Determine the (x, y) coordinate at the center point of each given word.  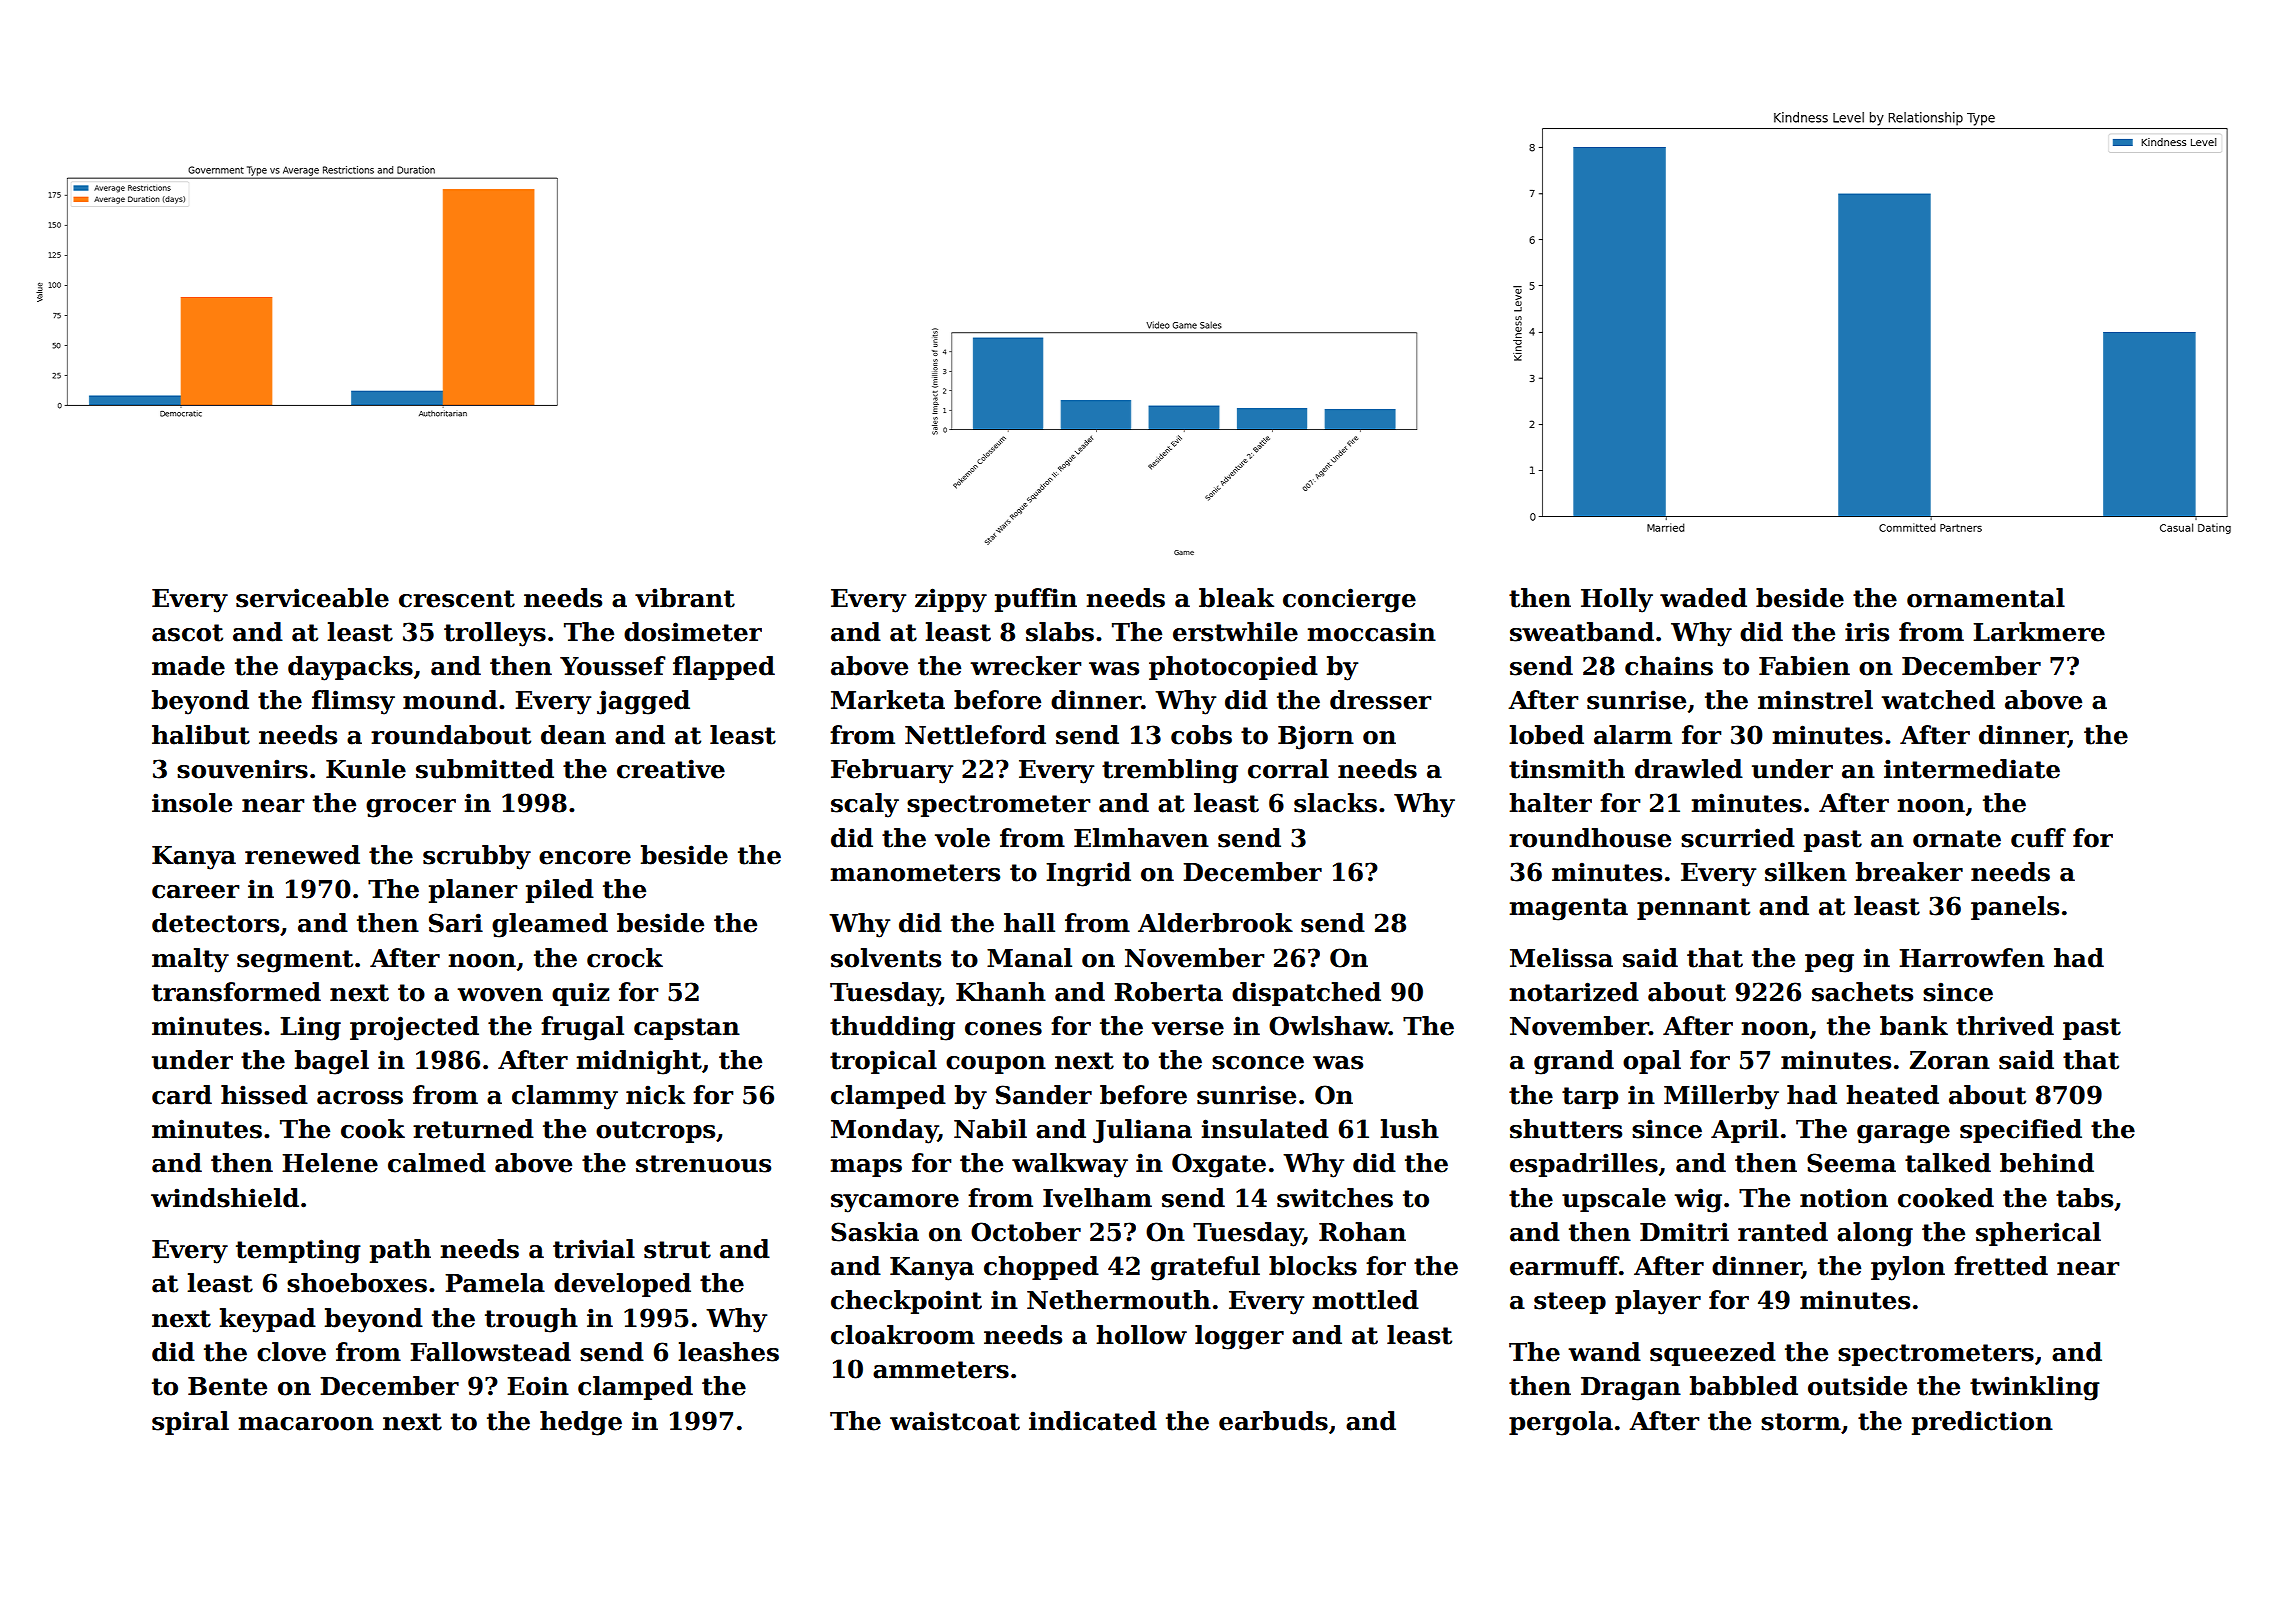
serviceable (312, 598)
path (400, 1251)
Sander (1044, 1095)
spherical (2038, 1234)
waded (1703, 598)
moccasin (1372, 632)
